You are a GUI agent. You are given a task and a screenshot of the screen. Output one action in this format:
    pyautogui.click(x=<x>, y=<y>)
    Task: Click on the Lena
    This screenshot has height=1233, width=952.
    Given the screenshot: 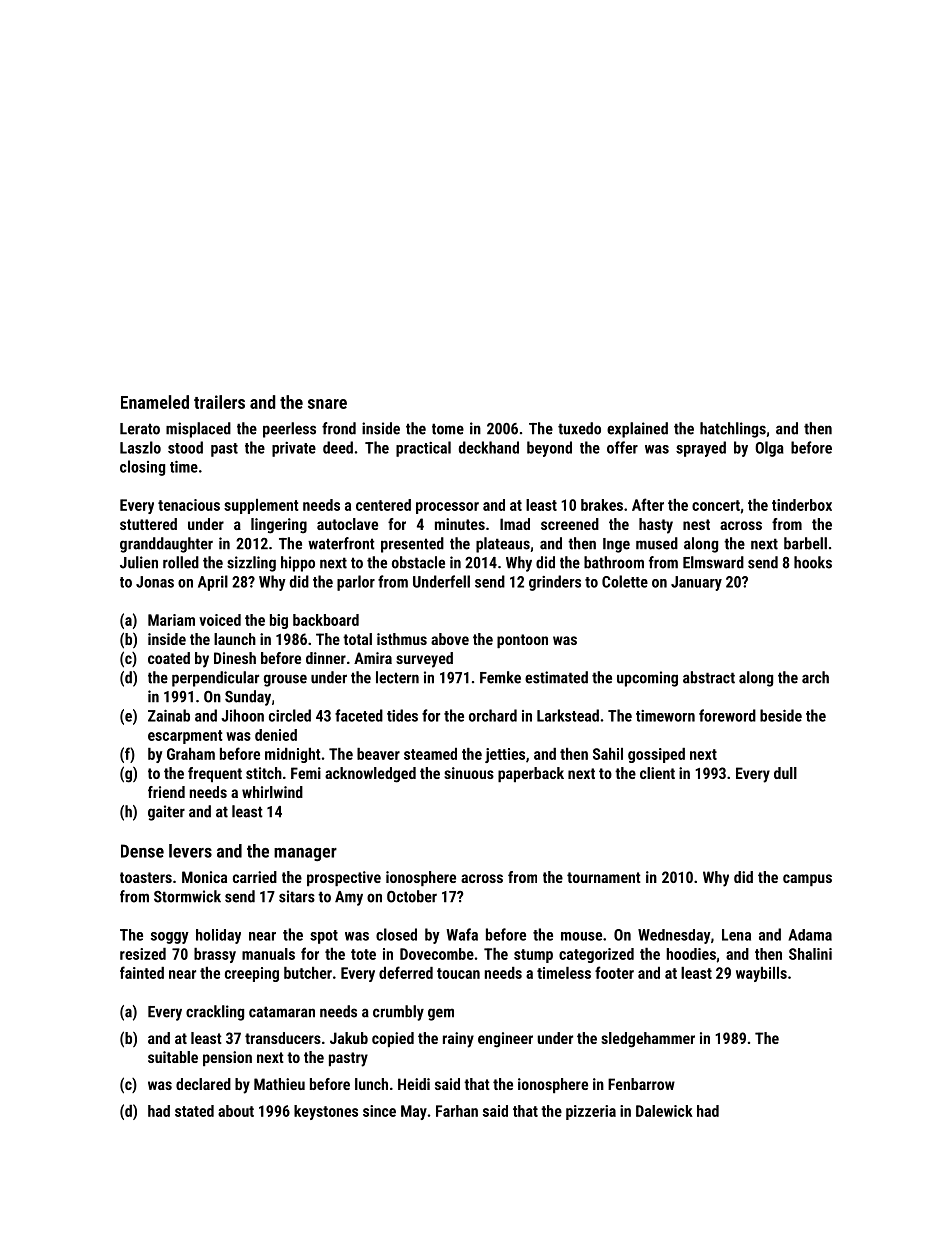 What is the action you would take?
    pyautogui.click(x=736, y=935)
